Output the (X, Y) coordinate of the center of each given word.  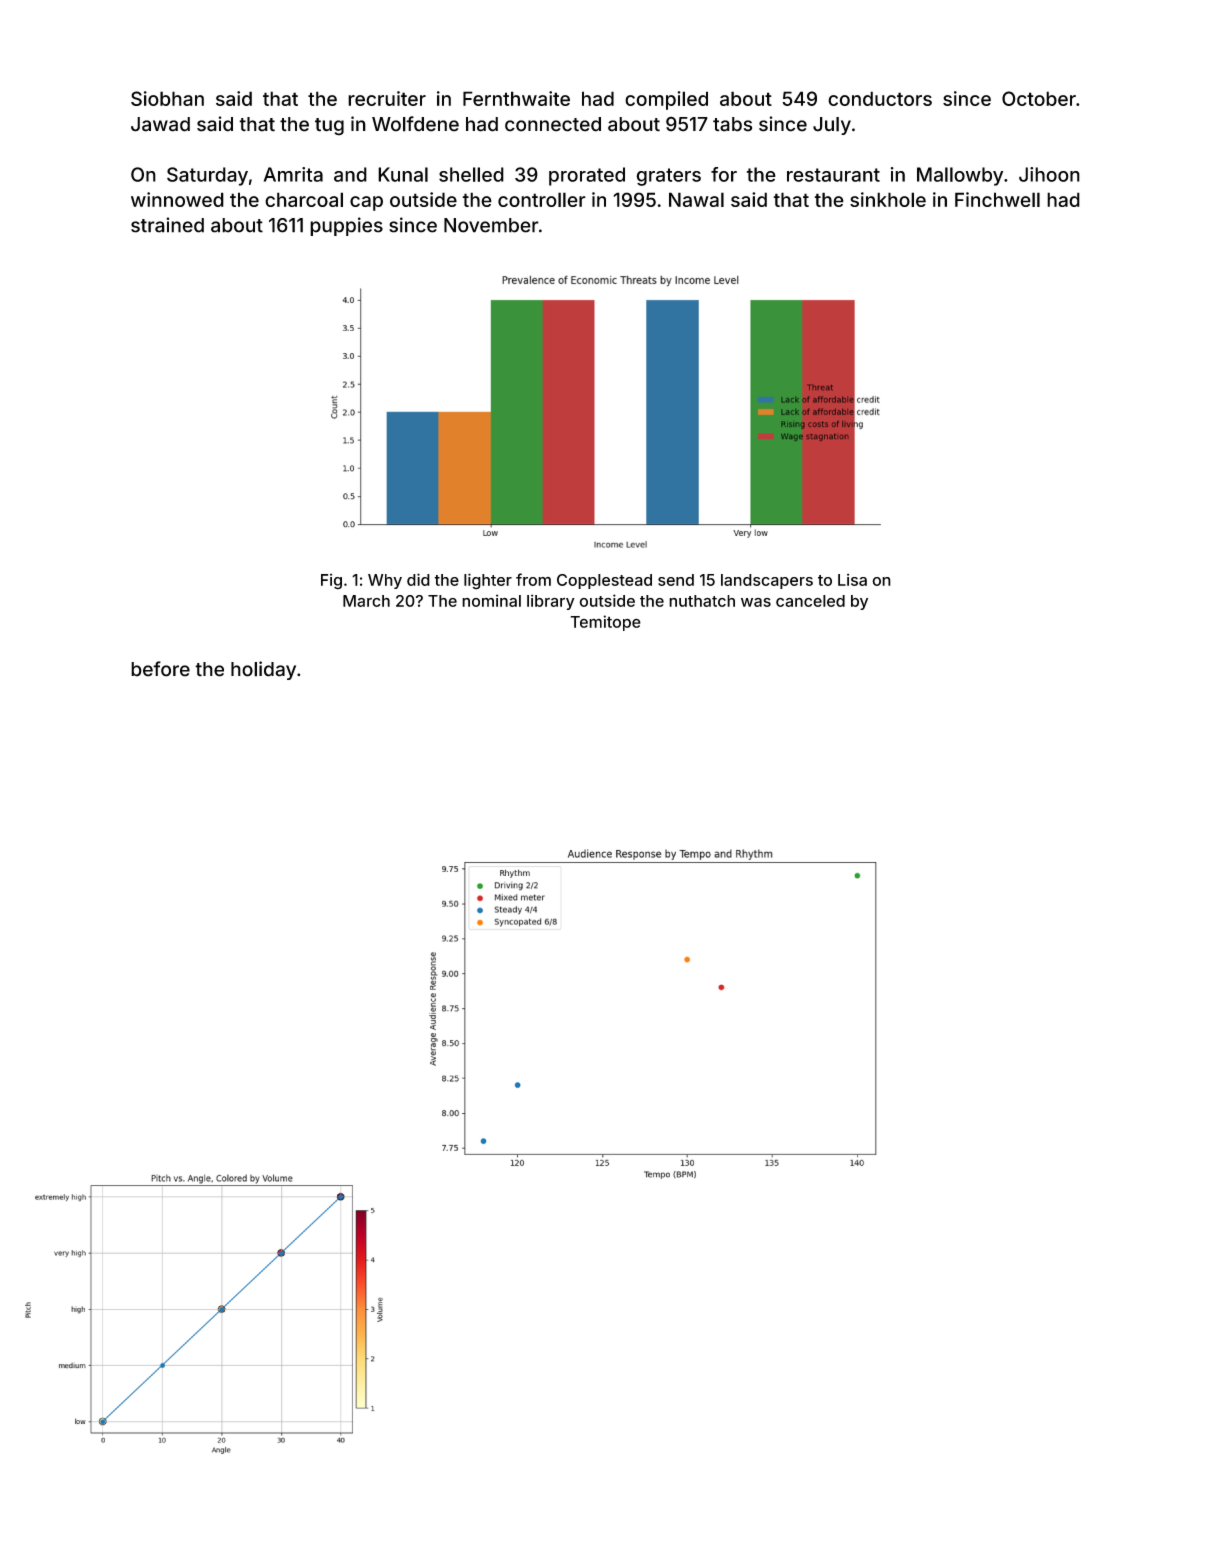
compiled (666, 100)
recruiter (387, 98)
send (676, 580)
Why (385, 581)
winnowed (177, 199)
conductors (880, 98)
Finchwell (997, 199)
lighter (488, 581)
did (418, 579)
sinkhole (888, 199)
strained (167, 225)
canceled (810, 601)
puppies (346, 226)
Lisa (852, 580)
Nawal (696, 199)
